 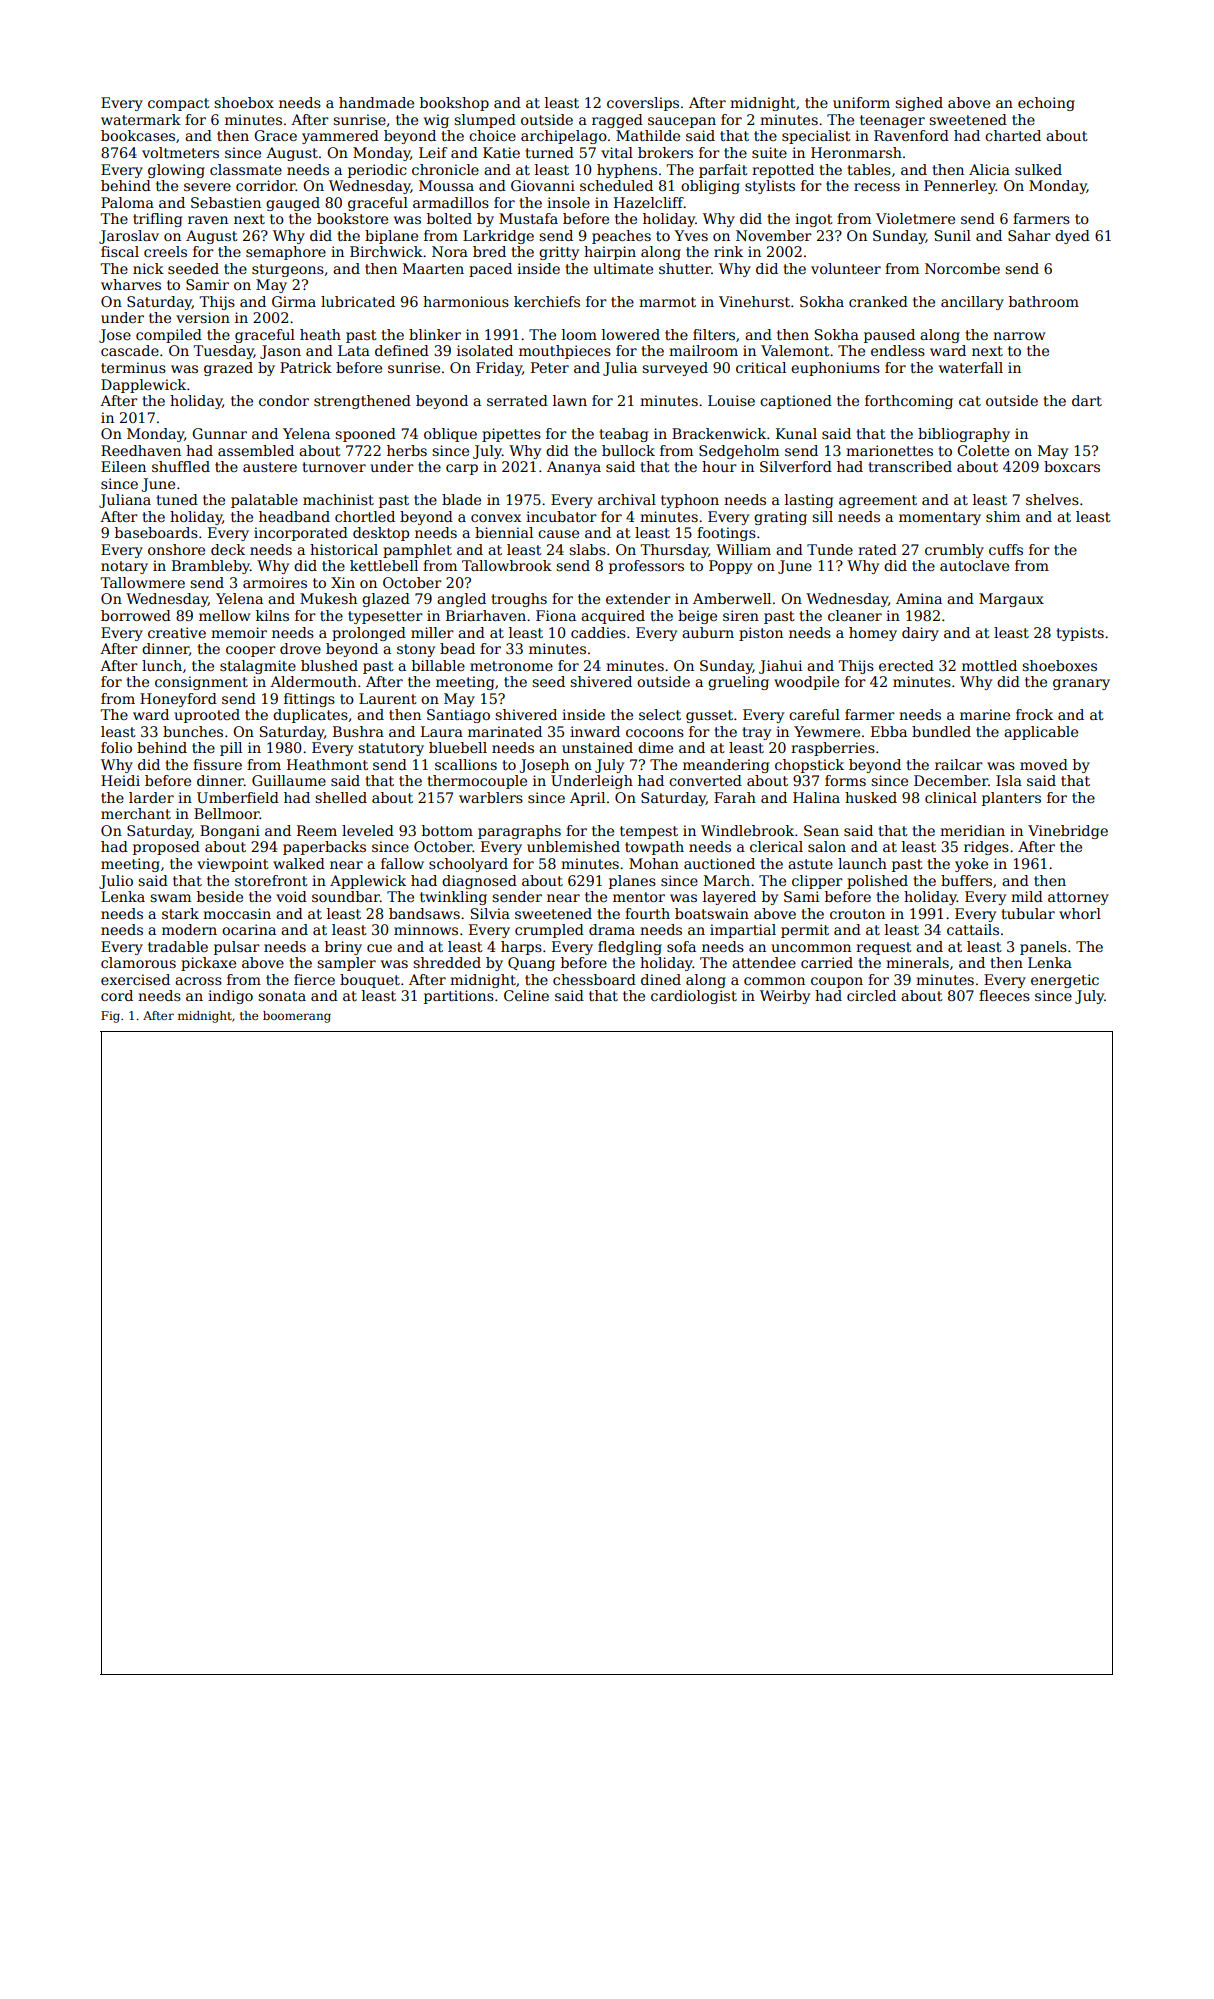 What do you see at coordinates (453, 898) in the page?
I see `twinkling` at bounding box center [453, 898].
